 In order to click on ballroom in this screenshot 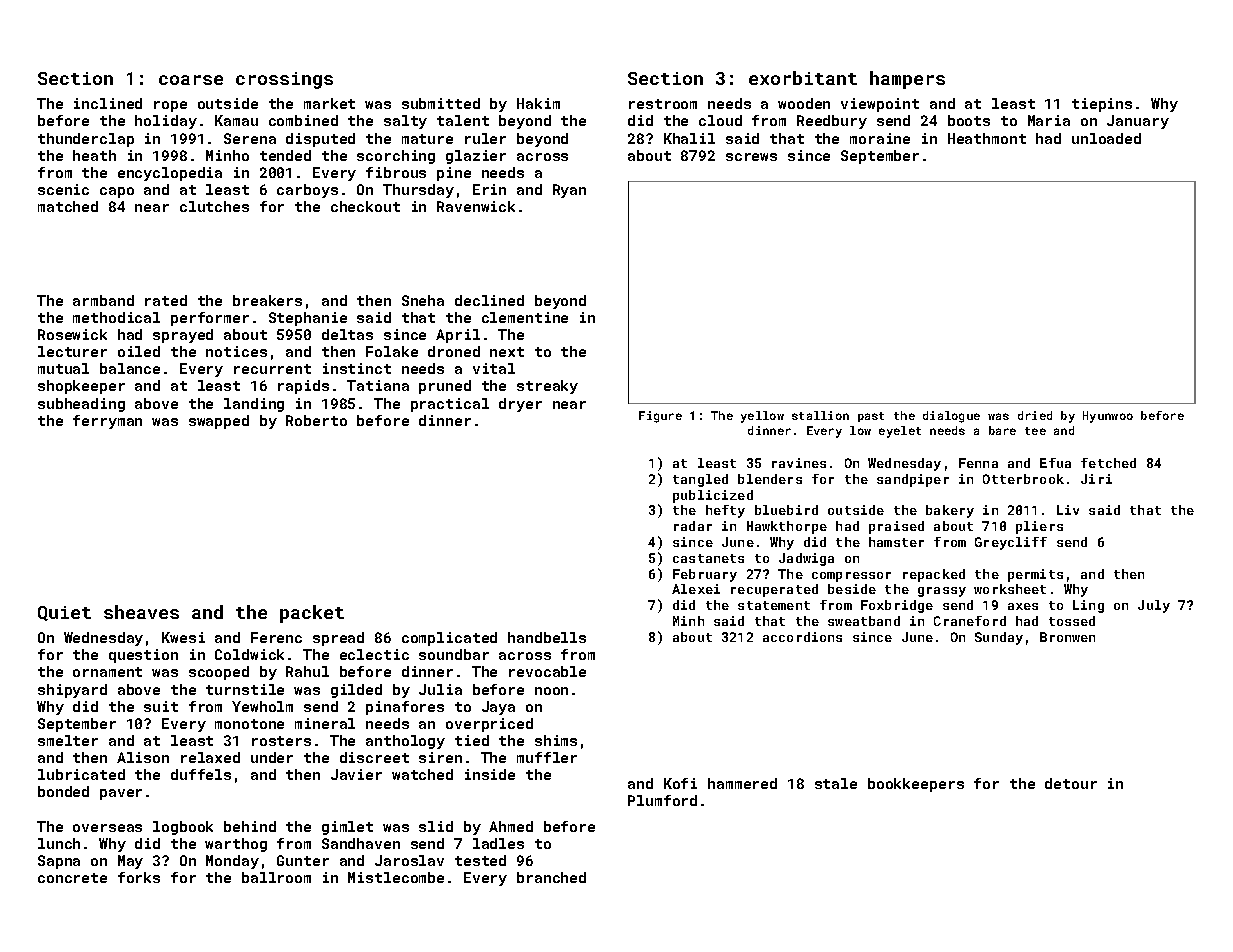, I will do `click(276, 877)`.
